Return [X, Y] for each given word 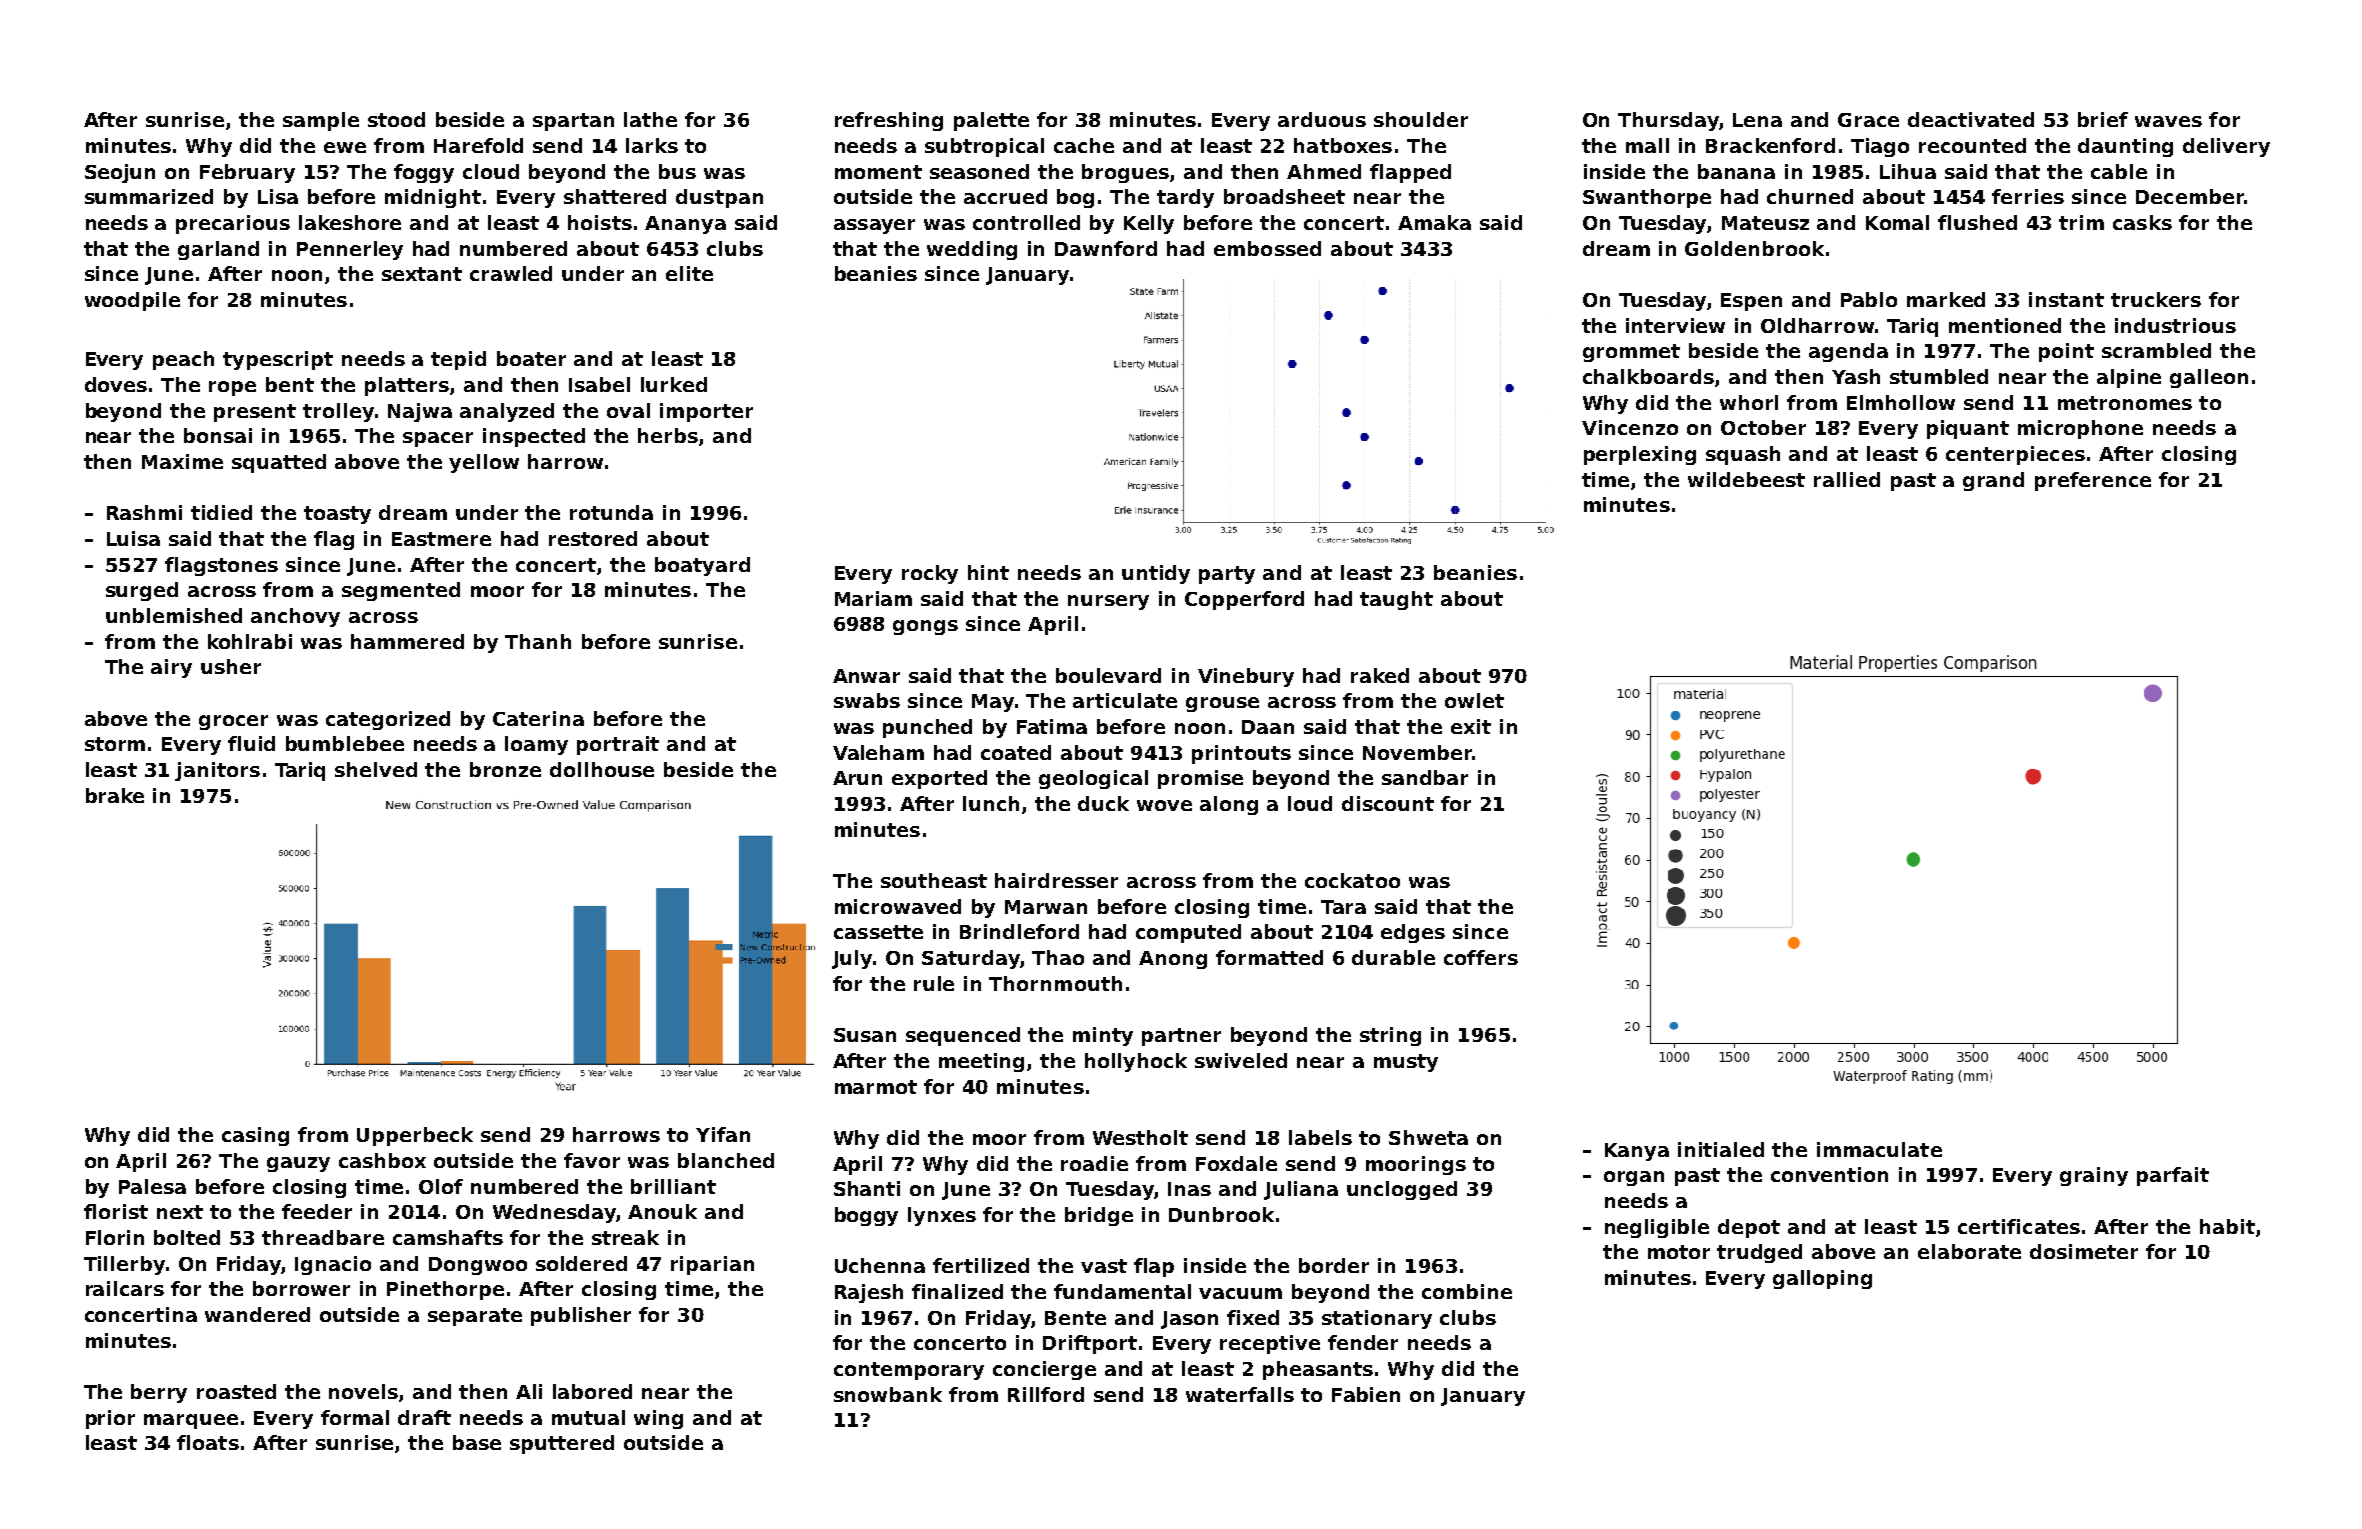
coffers [1481, 957]
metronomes [2125, 403]
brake [115, 795]
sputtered [562, 1444]
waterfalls [1240, 1394]
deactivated [1971, 119]
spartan [573, 122]
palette [991, 121]
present [255, 413]
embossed [1267, 248]
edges [1413, 933]
